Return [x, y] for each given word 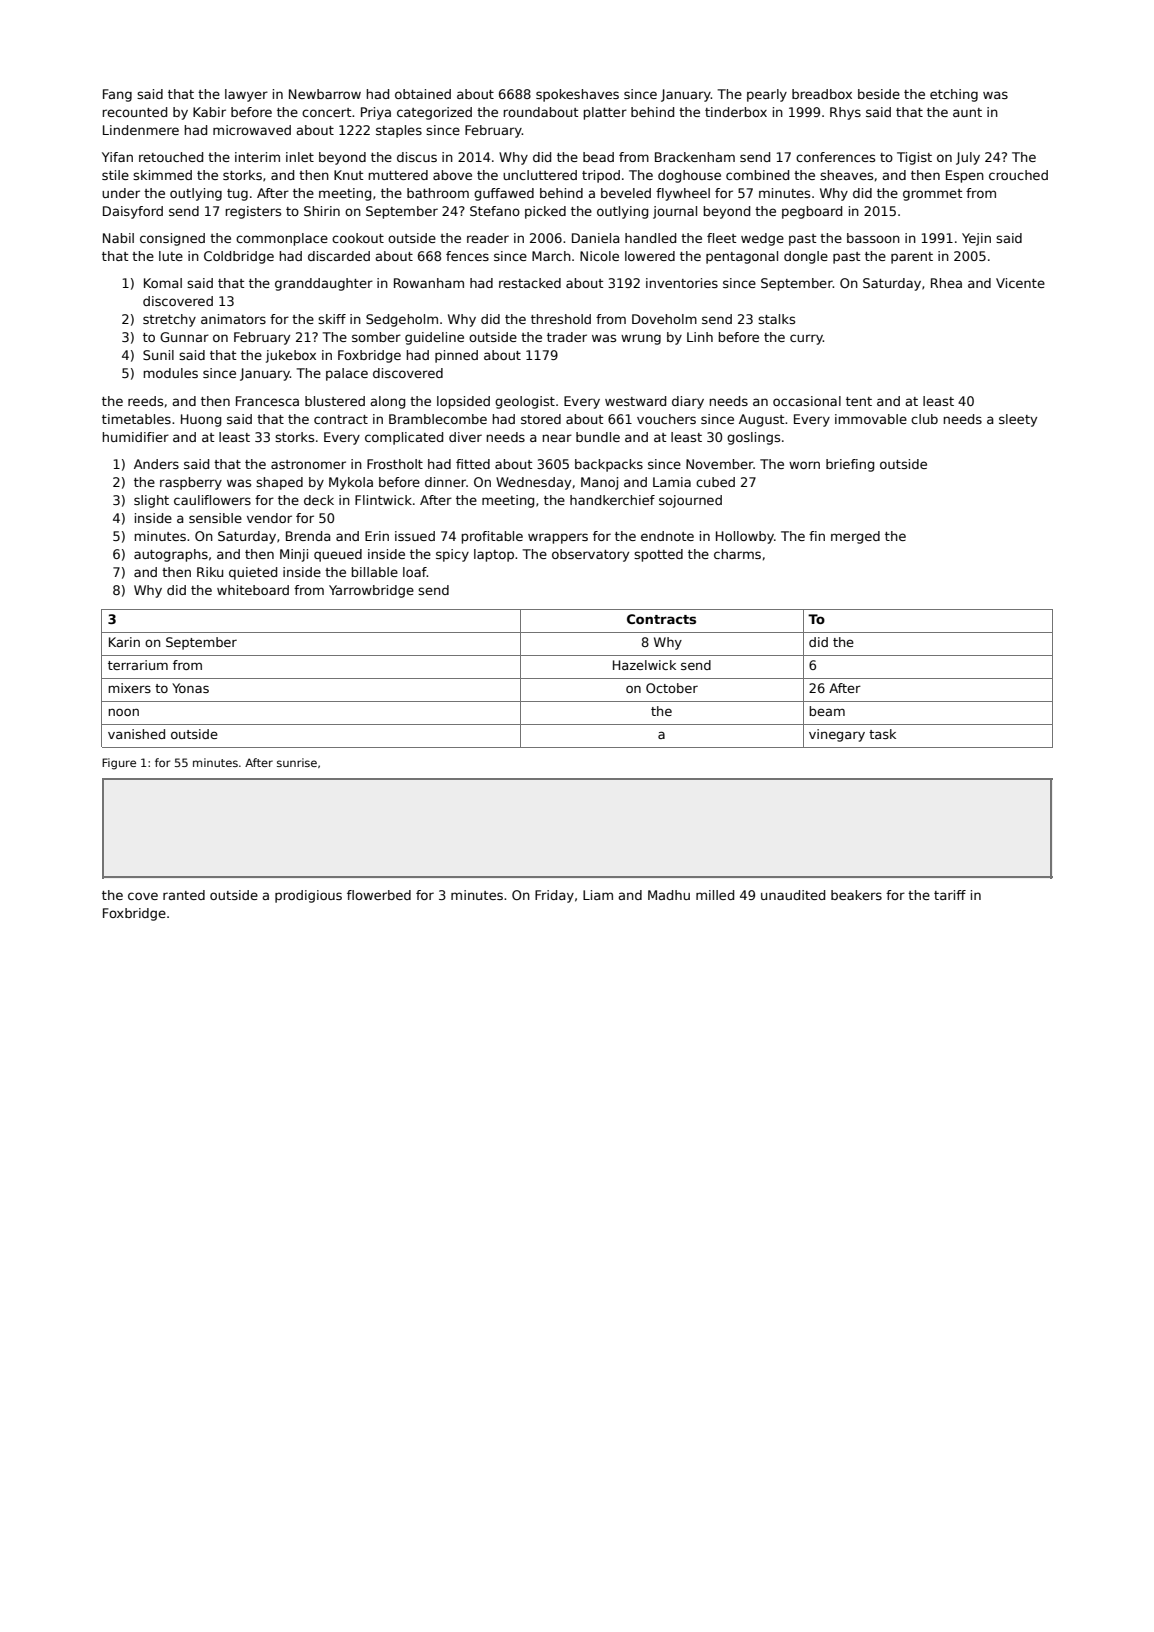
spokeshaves [577, 95]
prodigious [308, 896]
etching [954, 95]
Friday [554, 896]
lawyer [246, 95]
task [882, 734]
